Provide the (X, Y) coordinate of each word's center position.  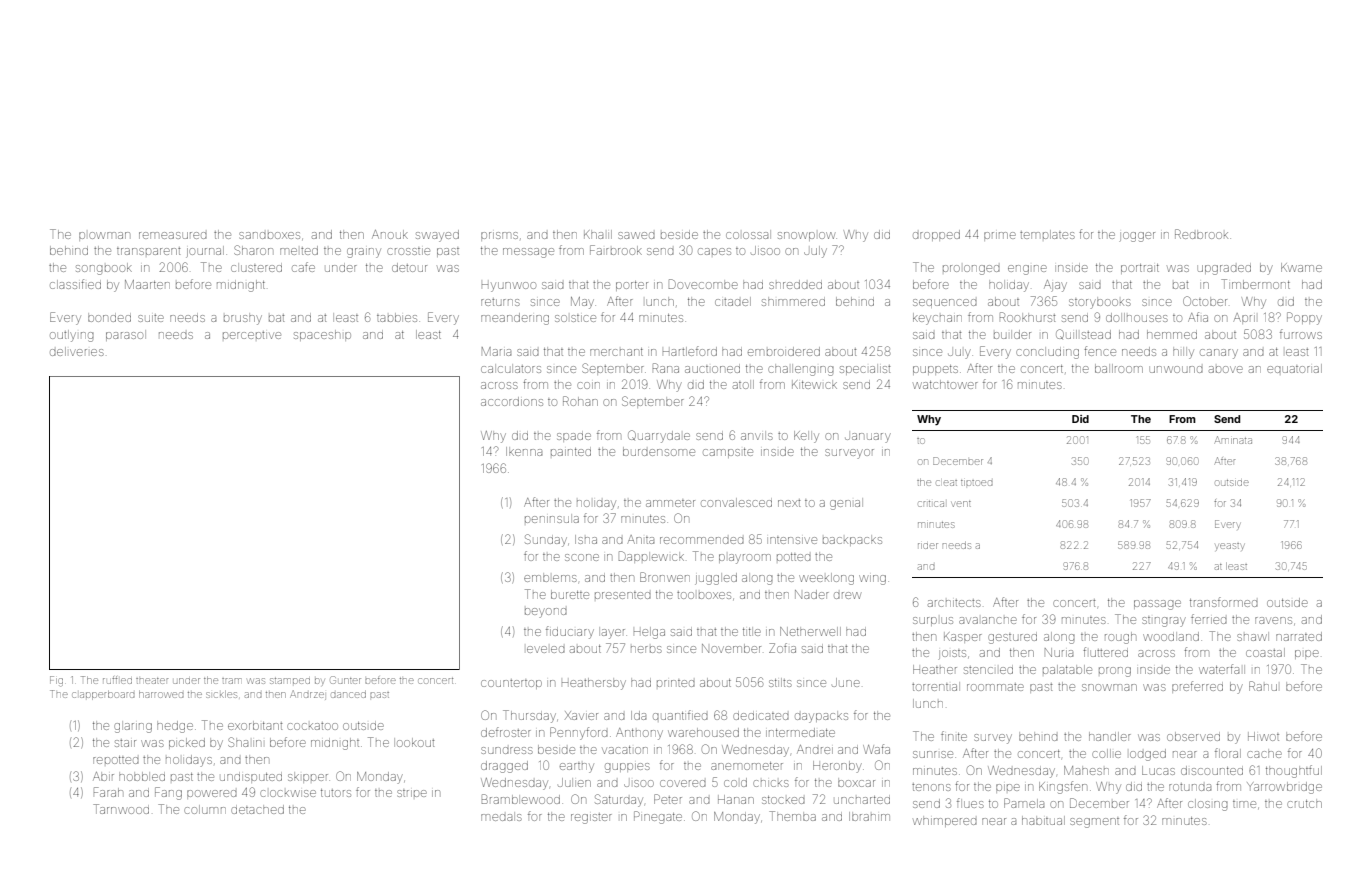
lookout (415, 742)
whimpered (945, 822)
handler (1110, 736)
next (789, 503)
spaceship (322, 335)
